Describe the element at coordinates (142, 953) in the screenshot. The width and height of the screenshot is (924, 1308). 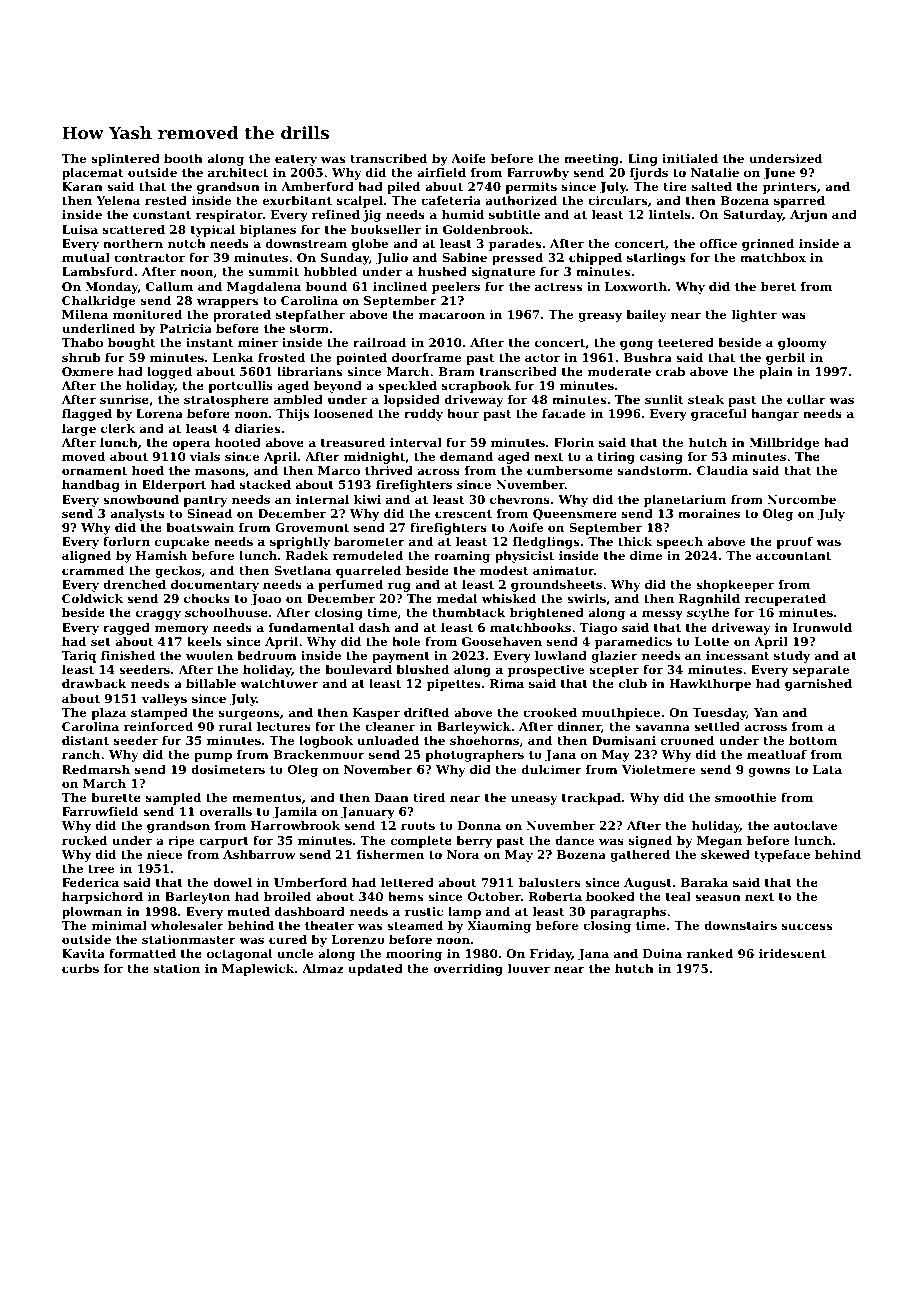
I see `formatted` at that location.
